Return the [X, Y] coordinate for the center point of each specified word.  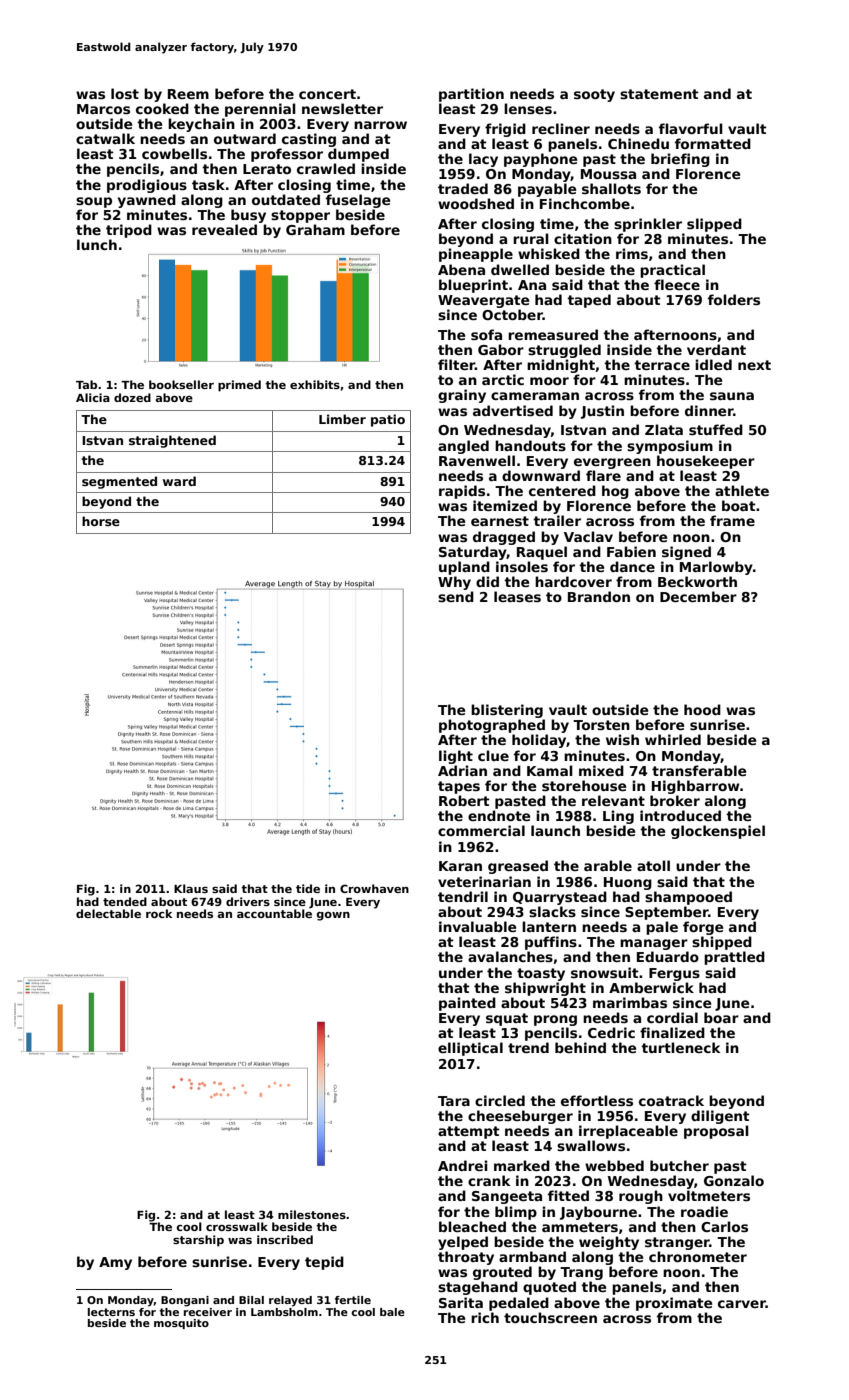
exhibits [315, 384]
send [456, 596]
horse [101, 521]
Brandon [599, 596]
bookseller [181, 384]
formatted [713, 143]
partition [471, 95]
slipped [714, 225]
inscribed [285, 1239]
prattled [734, 958]
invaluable [477, 926]
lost [125, 93]
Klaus [191, 888]
